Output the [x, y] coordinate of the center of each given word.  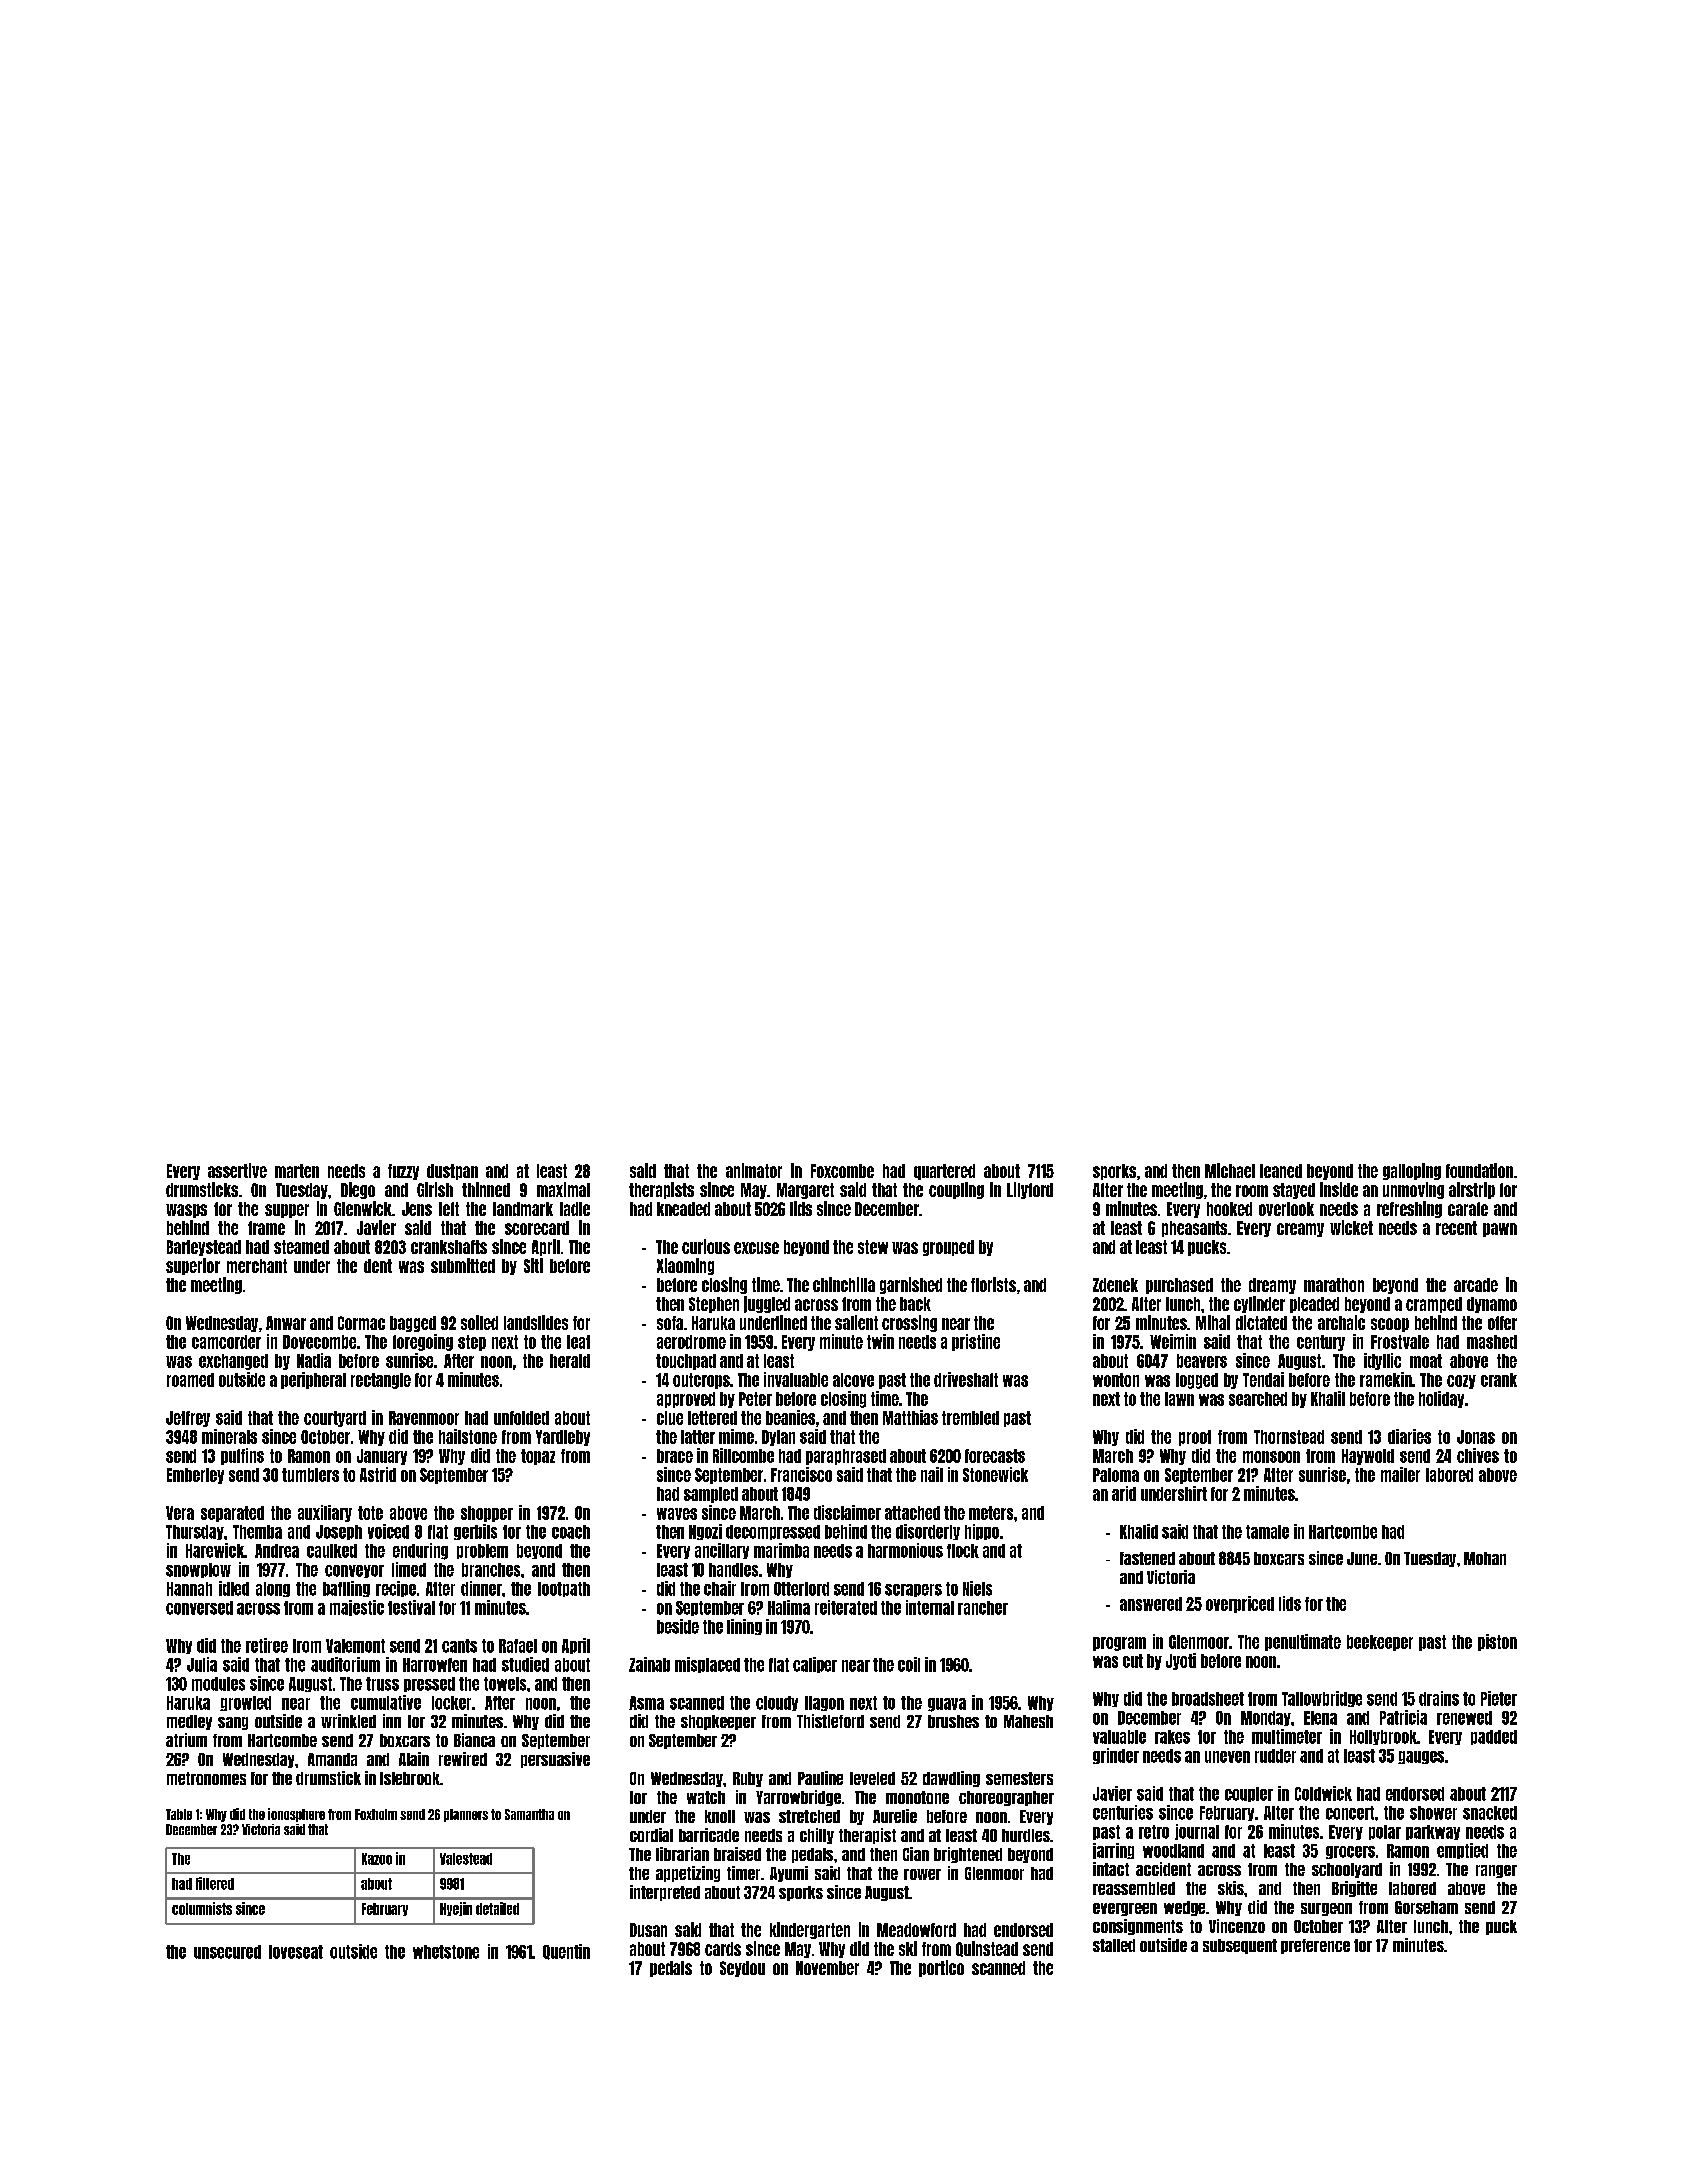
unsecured [227, 1952]
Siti [533, 1265]
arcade [1476, 1285]
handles [733, 1570]
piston [1497, 1642]
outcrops [701, 1381]
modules [218, 1684]
